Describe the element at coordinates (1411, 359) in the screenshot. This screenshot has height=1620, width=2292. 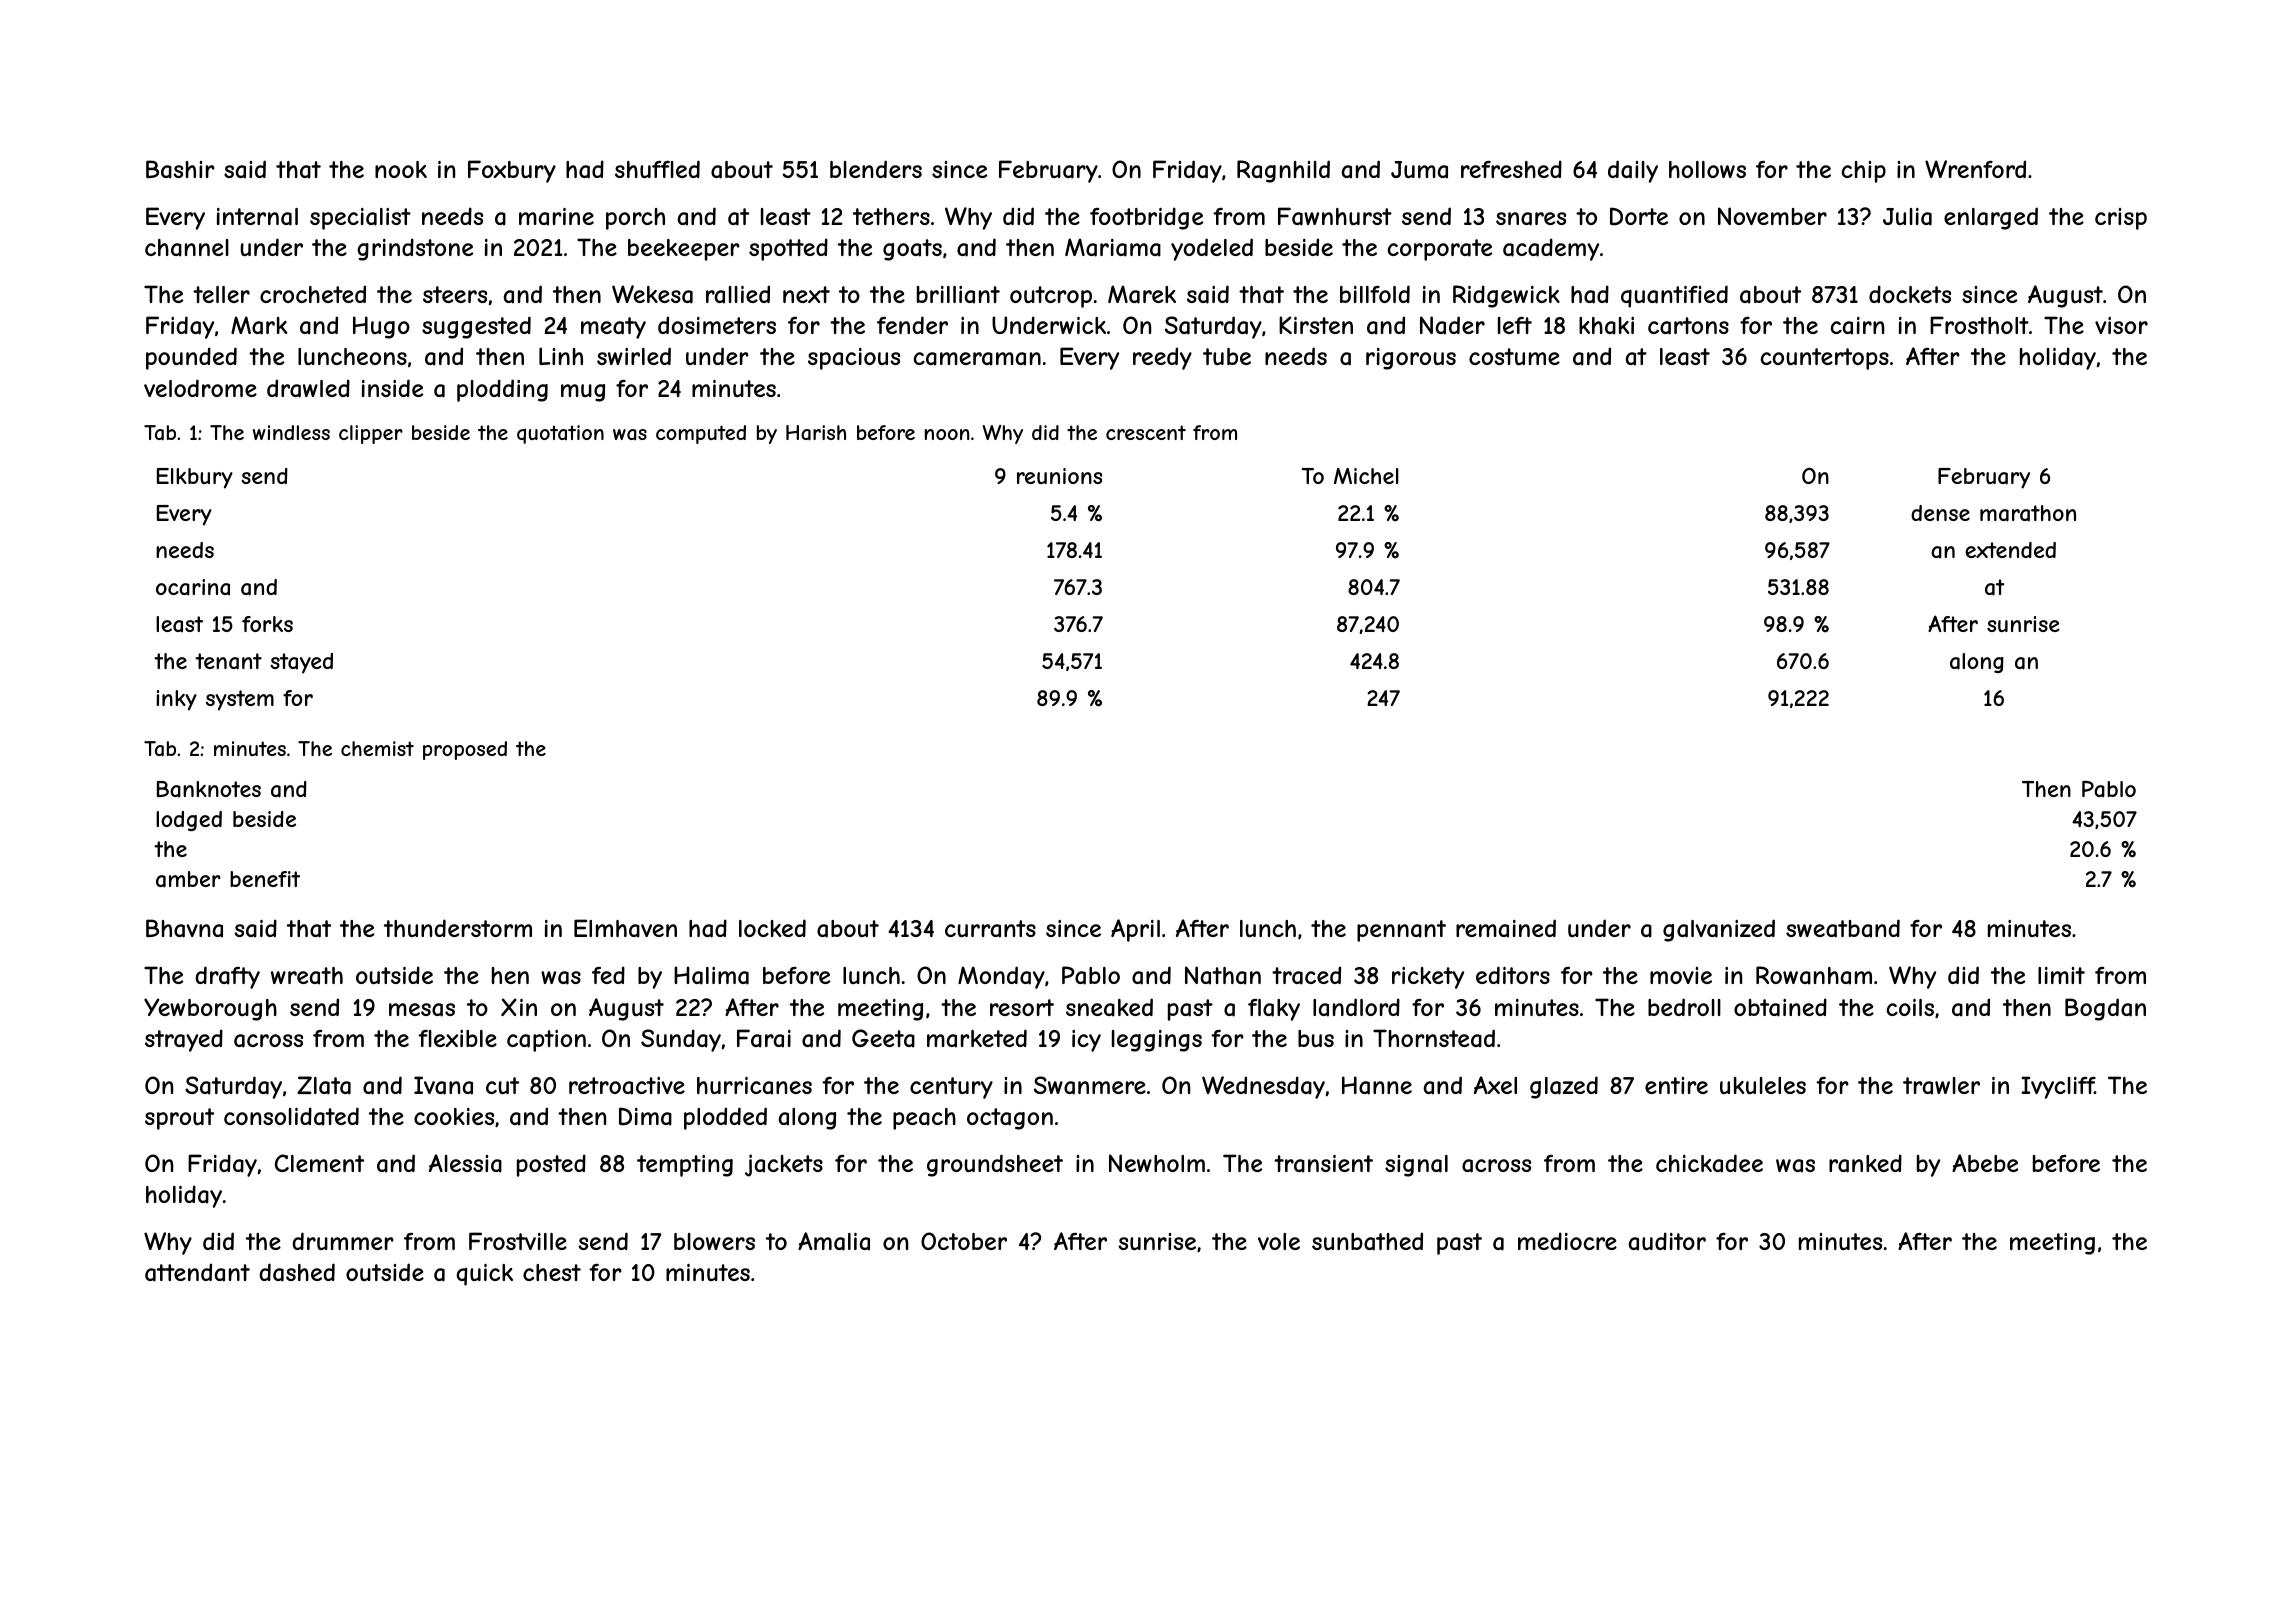
I see `rigorous` at that location.
